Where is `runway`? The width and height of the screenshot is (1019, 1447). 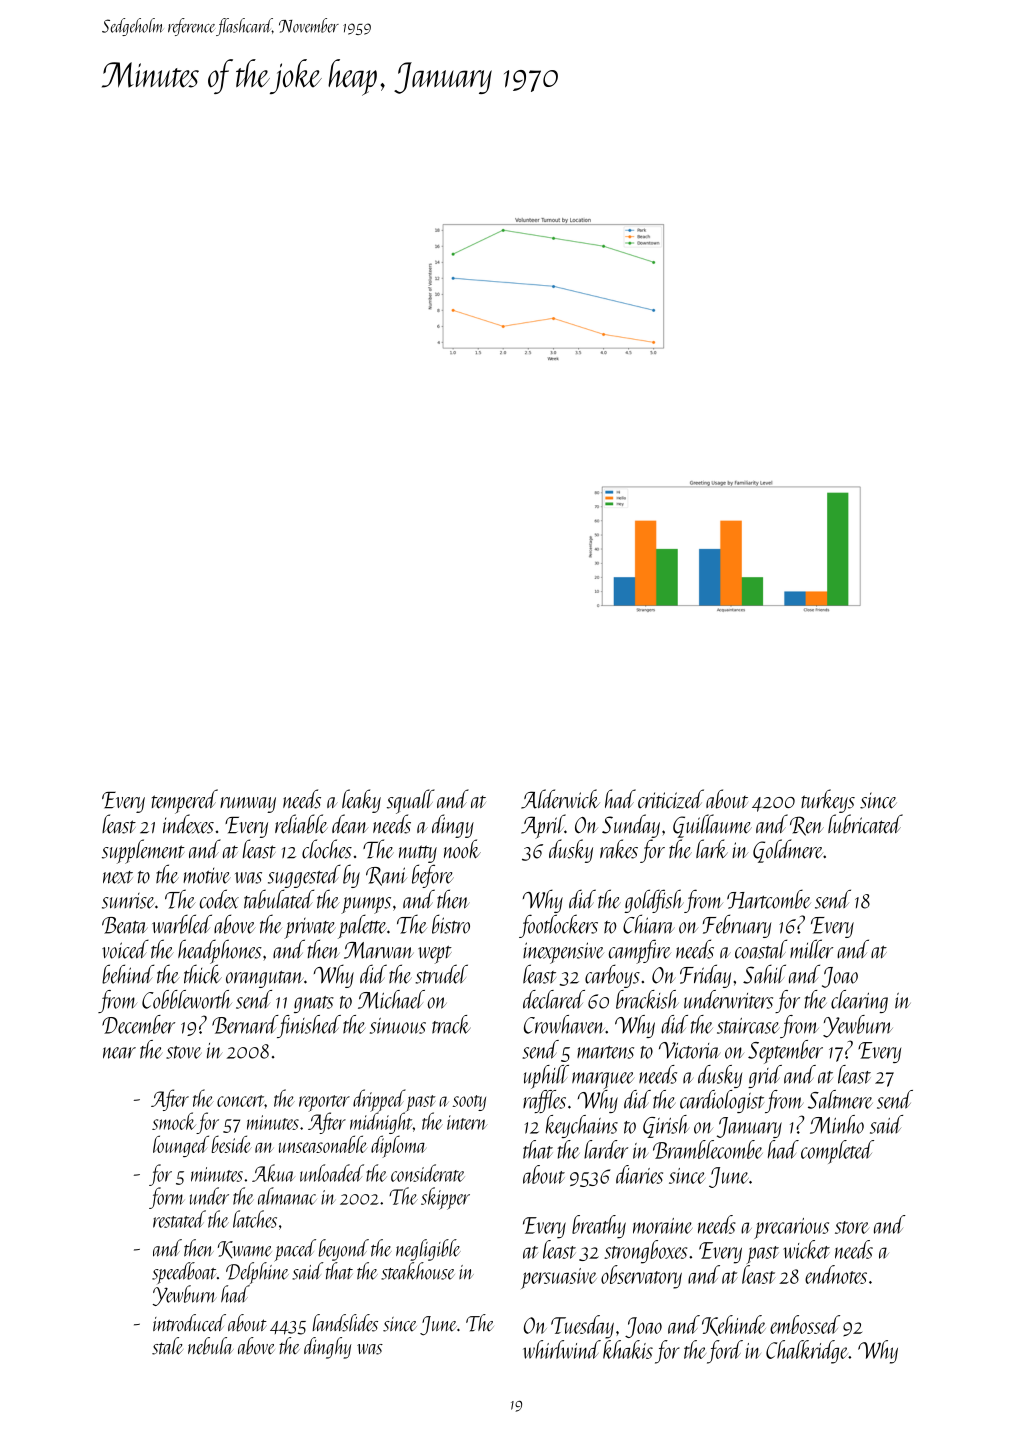 runway is located at coordinates (248, 805).
